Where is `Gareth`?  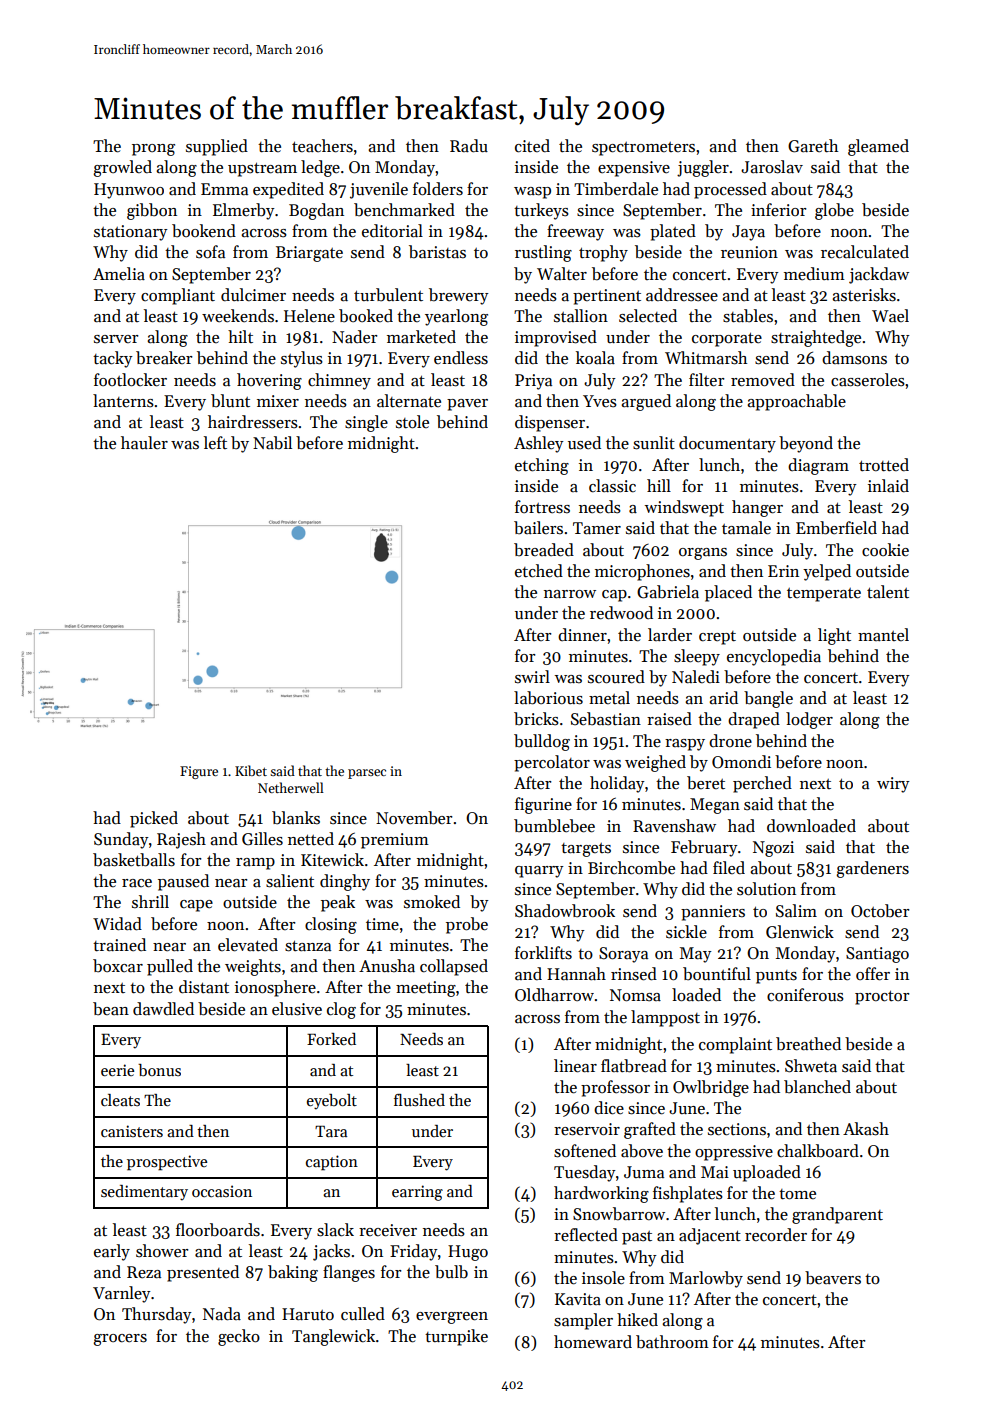
Gareth is located at coordinates (813, 146).
